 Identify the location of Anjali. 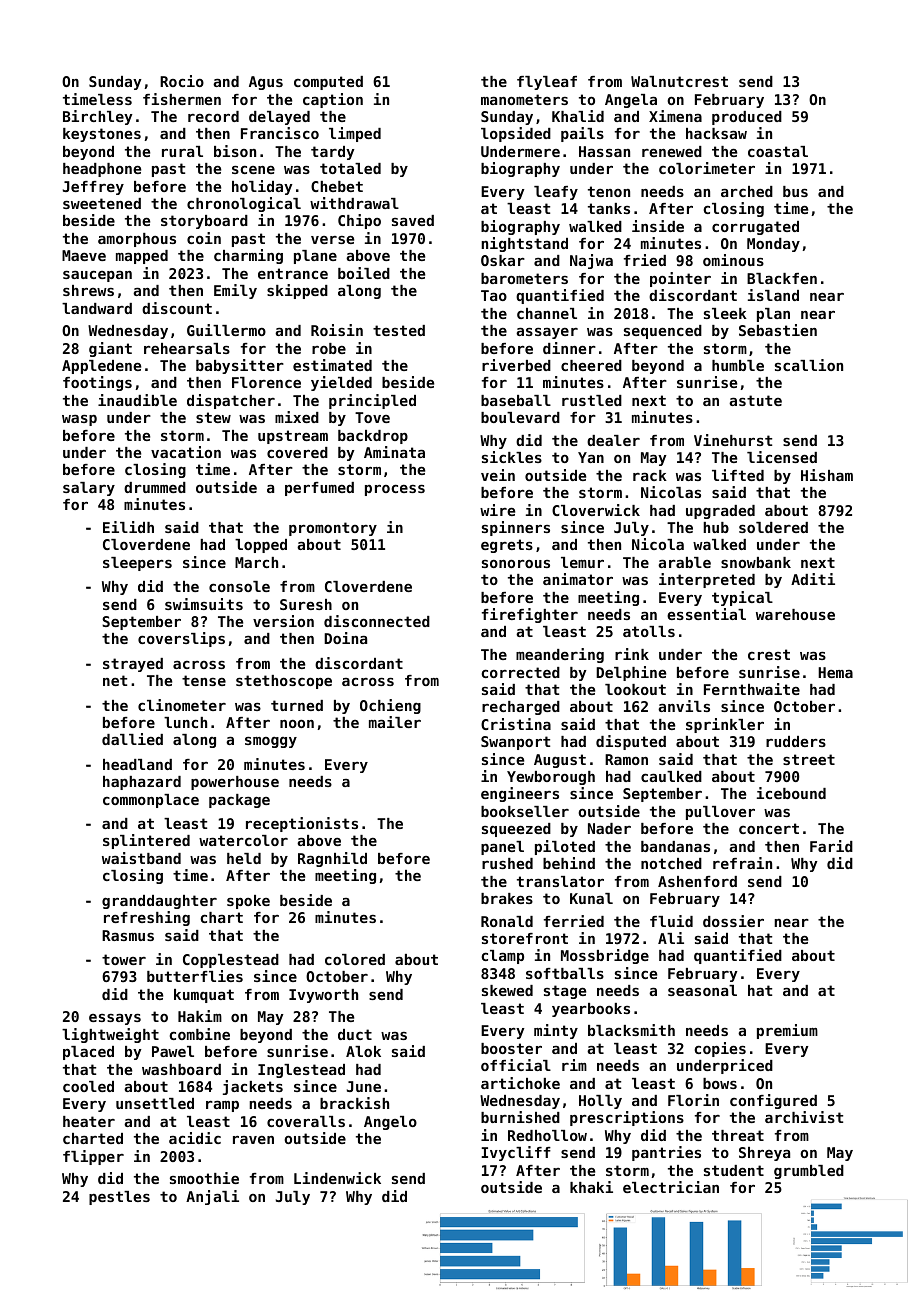
(212, 1197).
